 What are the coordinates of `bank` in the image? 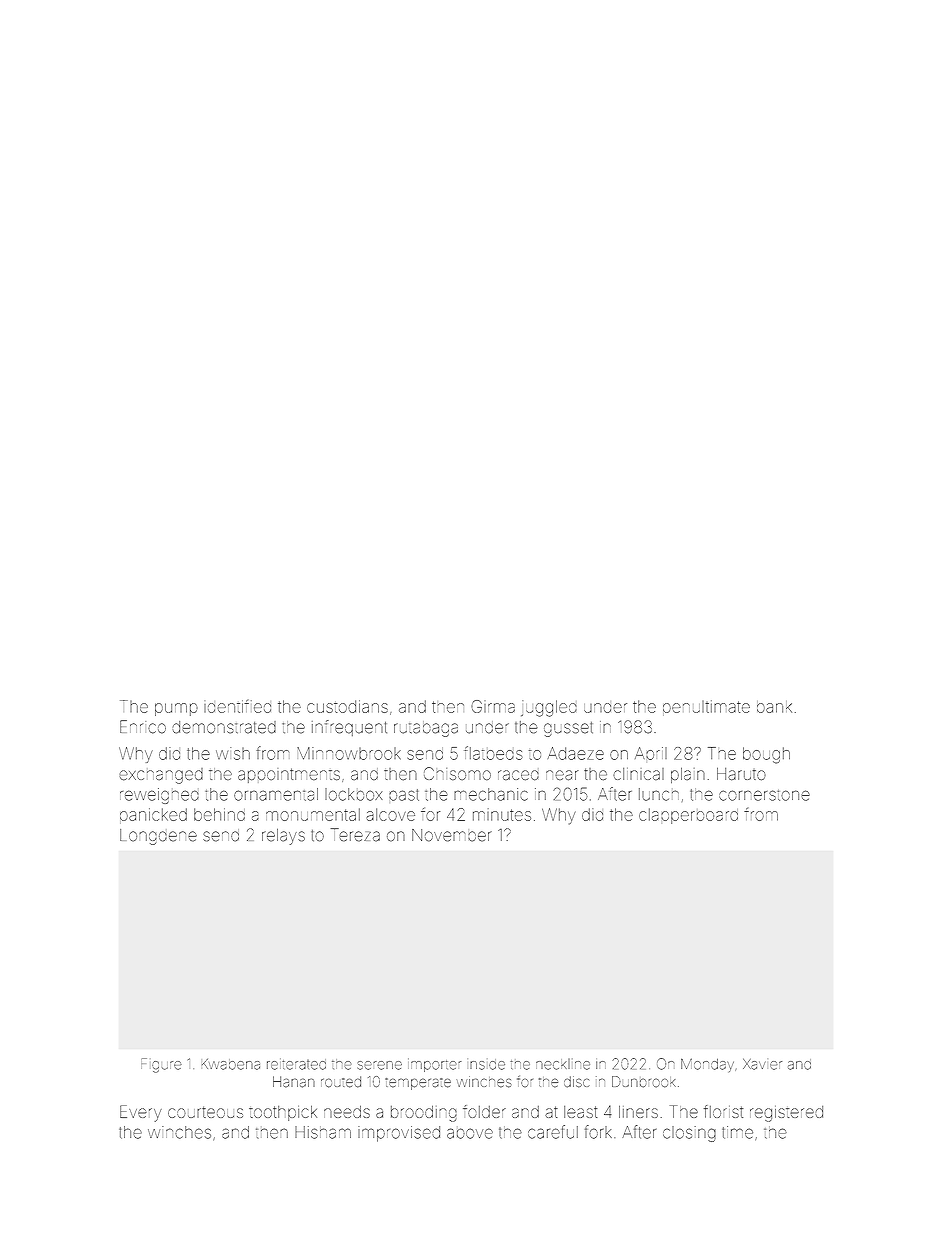 It's located at (774, 707).
